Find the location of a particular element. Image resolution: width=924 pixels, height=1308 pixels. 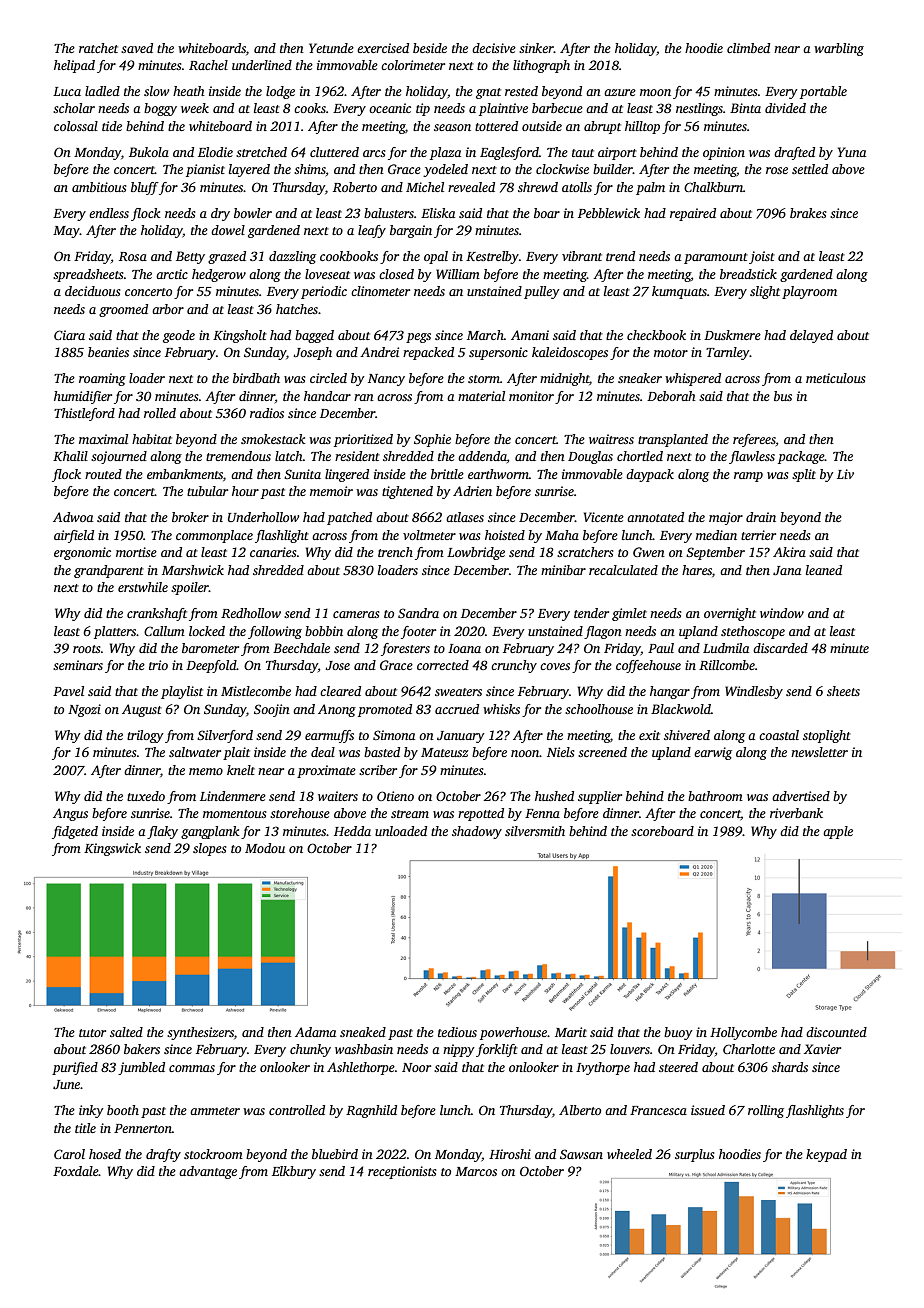

joist is located at coordinates (762, 257).
